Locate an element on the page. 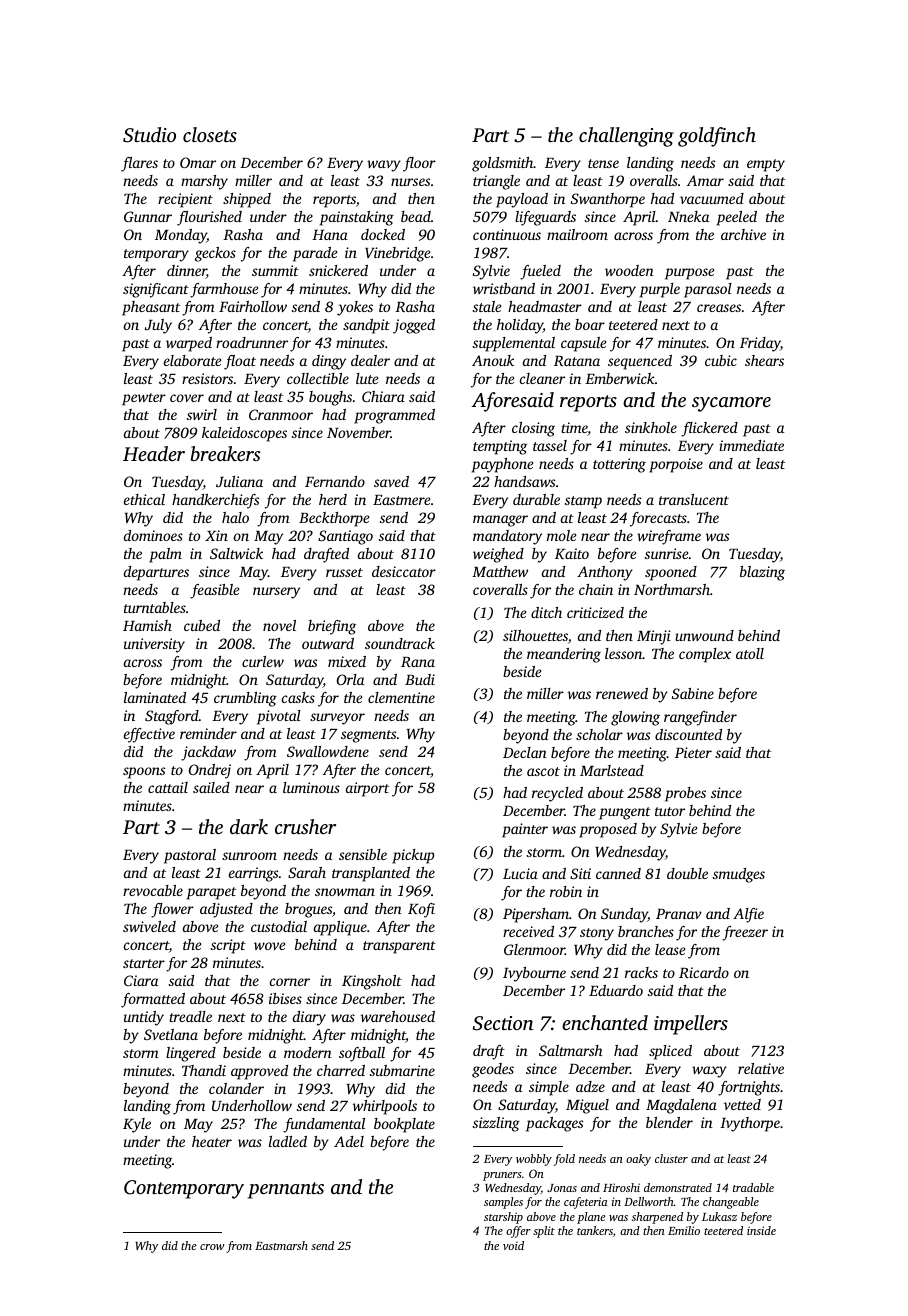 The image size is (908, 1316). corner is located at coordinates (290, 982).
